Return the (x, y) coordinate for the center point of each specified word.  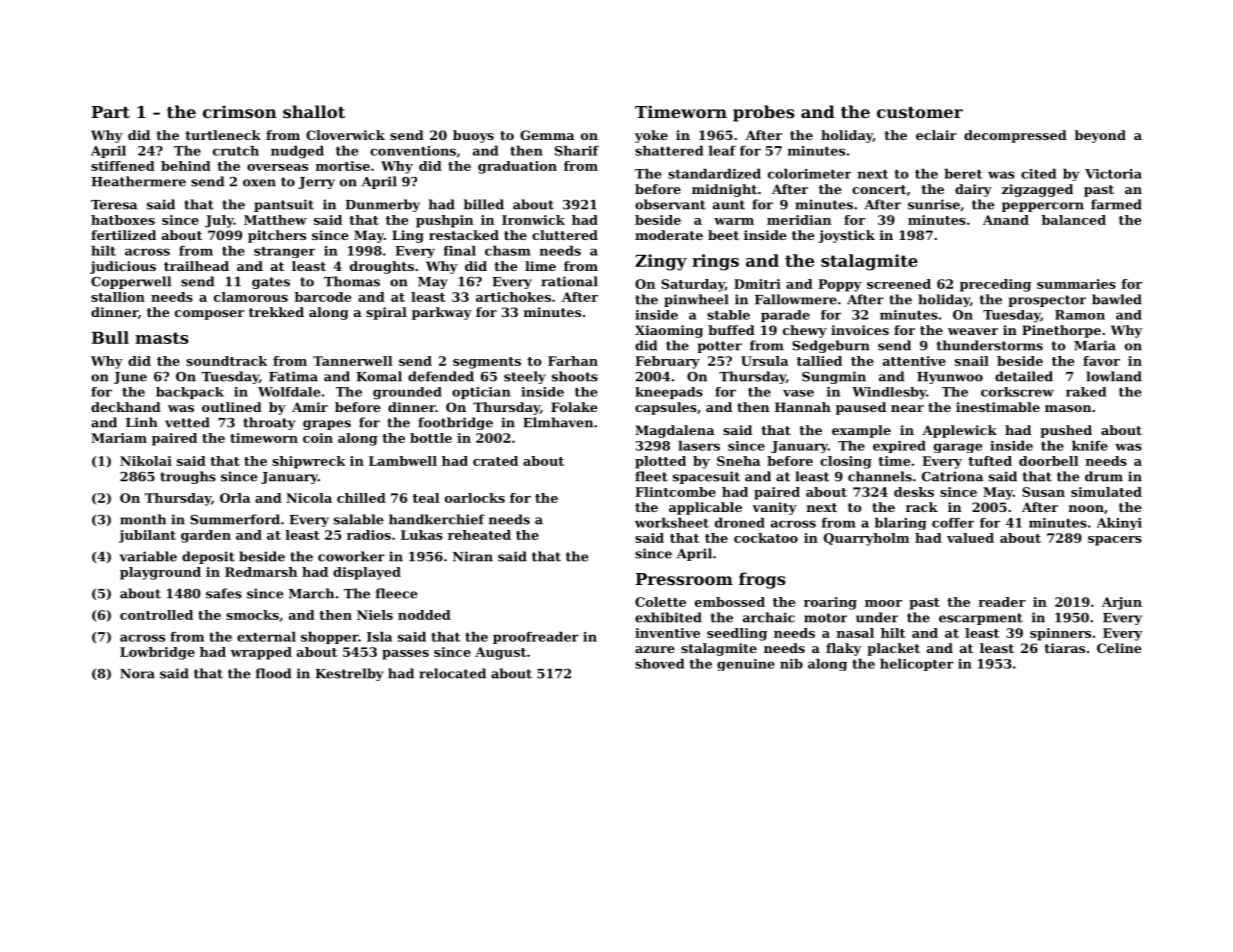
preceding (995, 285)
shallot (314, 111)
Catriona (952, 476)
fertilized (123, 235)
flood (273, 673)
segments (487, 363)
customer (920, 112)
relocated (452, 673)
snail (972, 361)
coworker (351, 556)
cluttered (565, 235)
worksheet (672, 522)
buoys (473, 136)
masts (162, 338)
